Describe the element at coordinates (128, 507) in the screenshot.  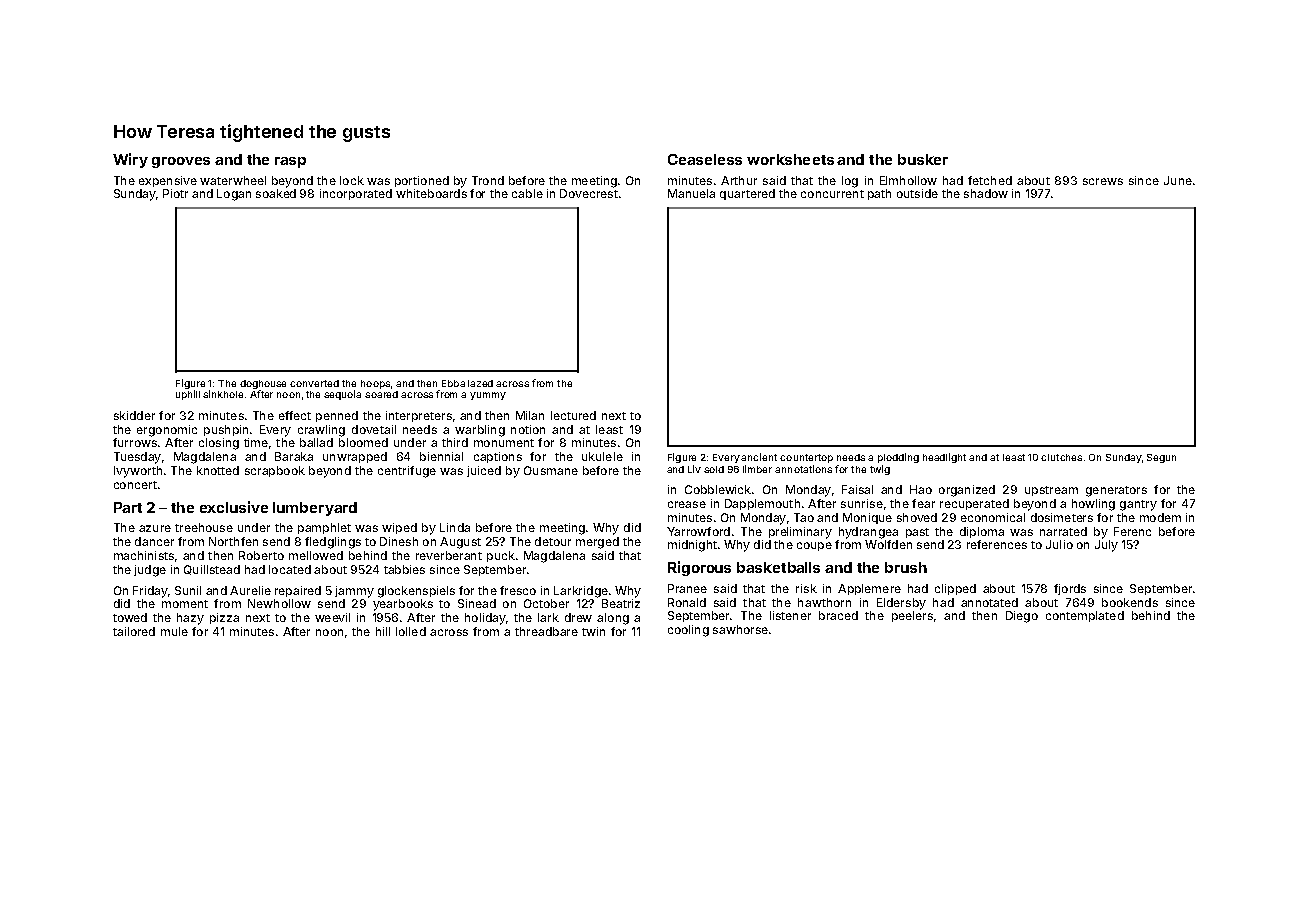
I see `Part` at that location.
